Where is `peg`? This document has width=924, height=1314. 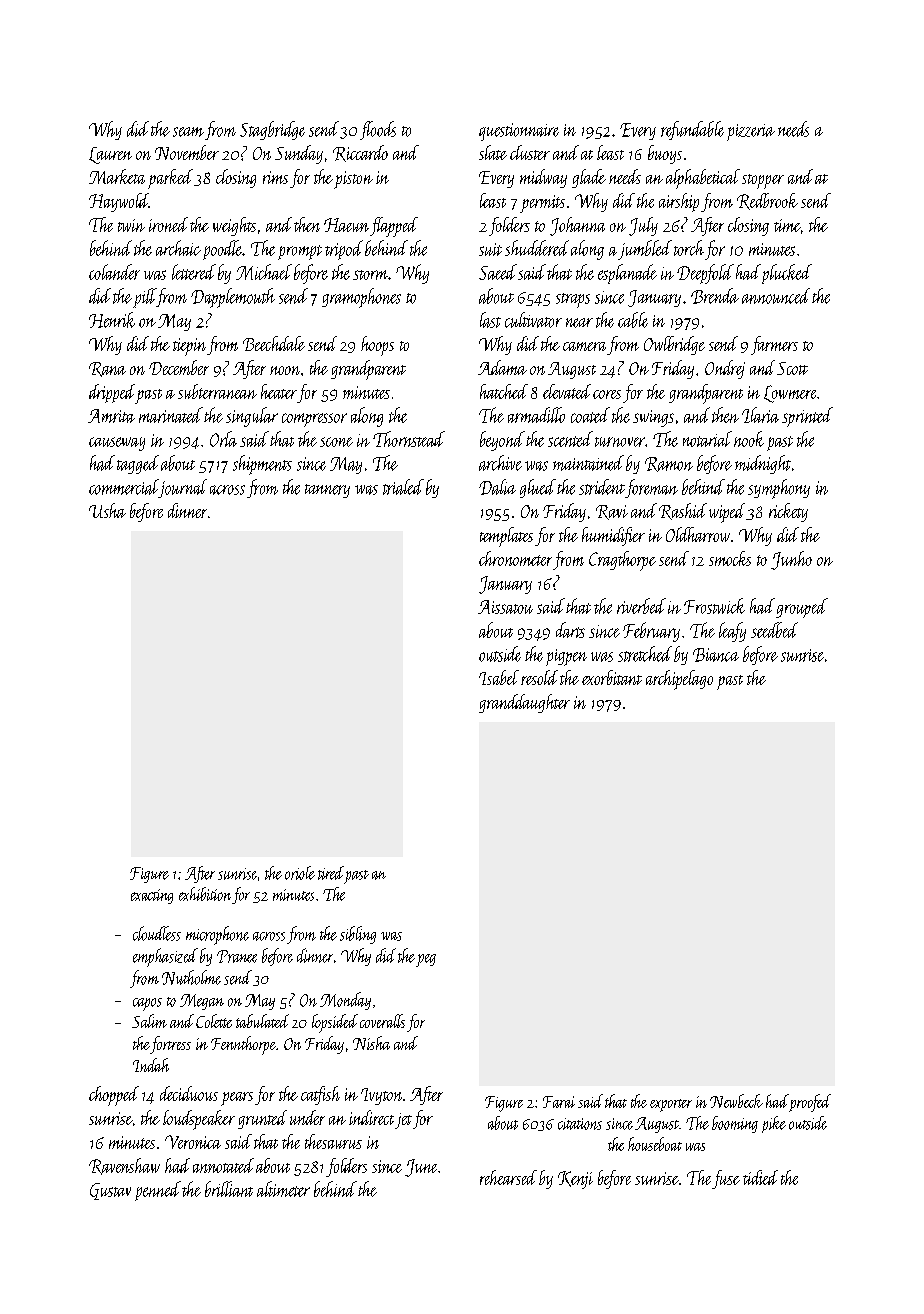 peg is located at coordinates (426, 960).
